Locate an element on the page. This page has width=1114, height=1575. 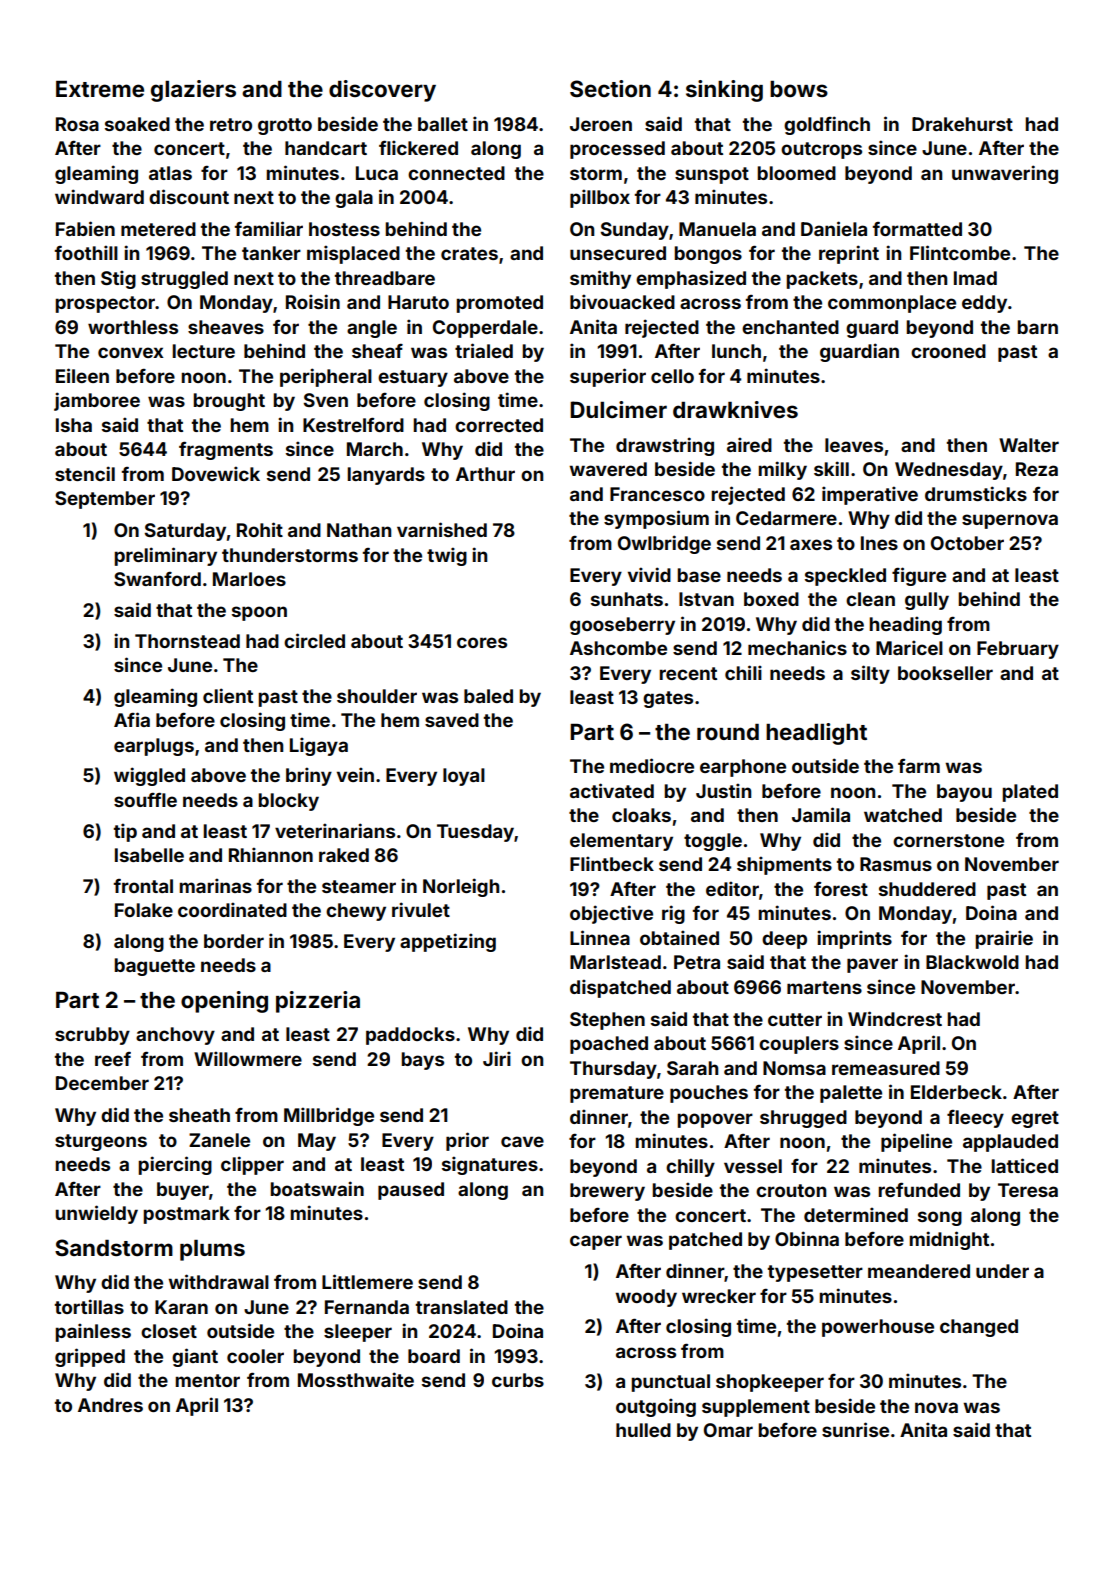
unwavering is located at coordinates (1005, 174).
